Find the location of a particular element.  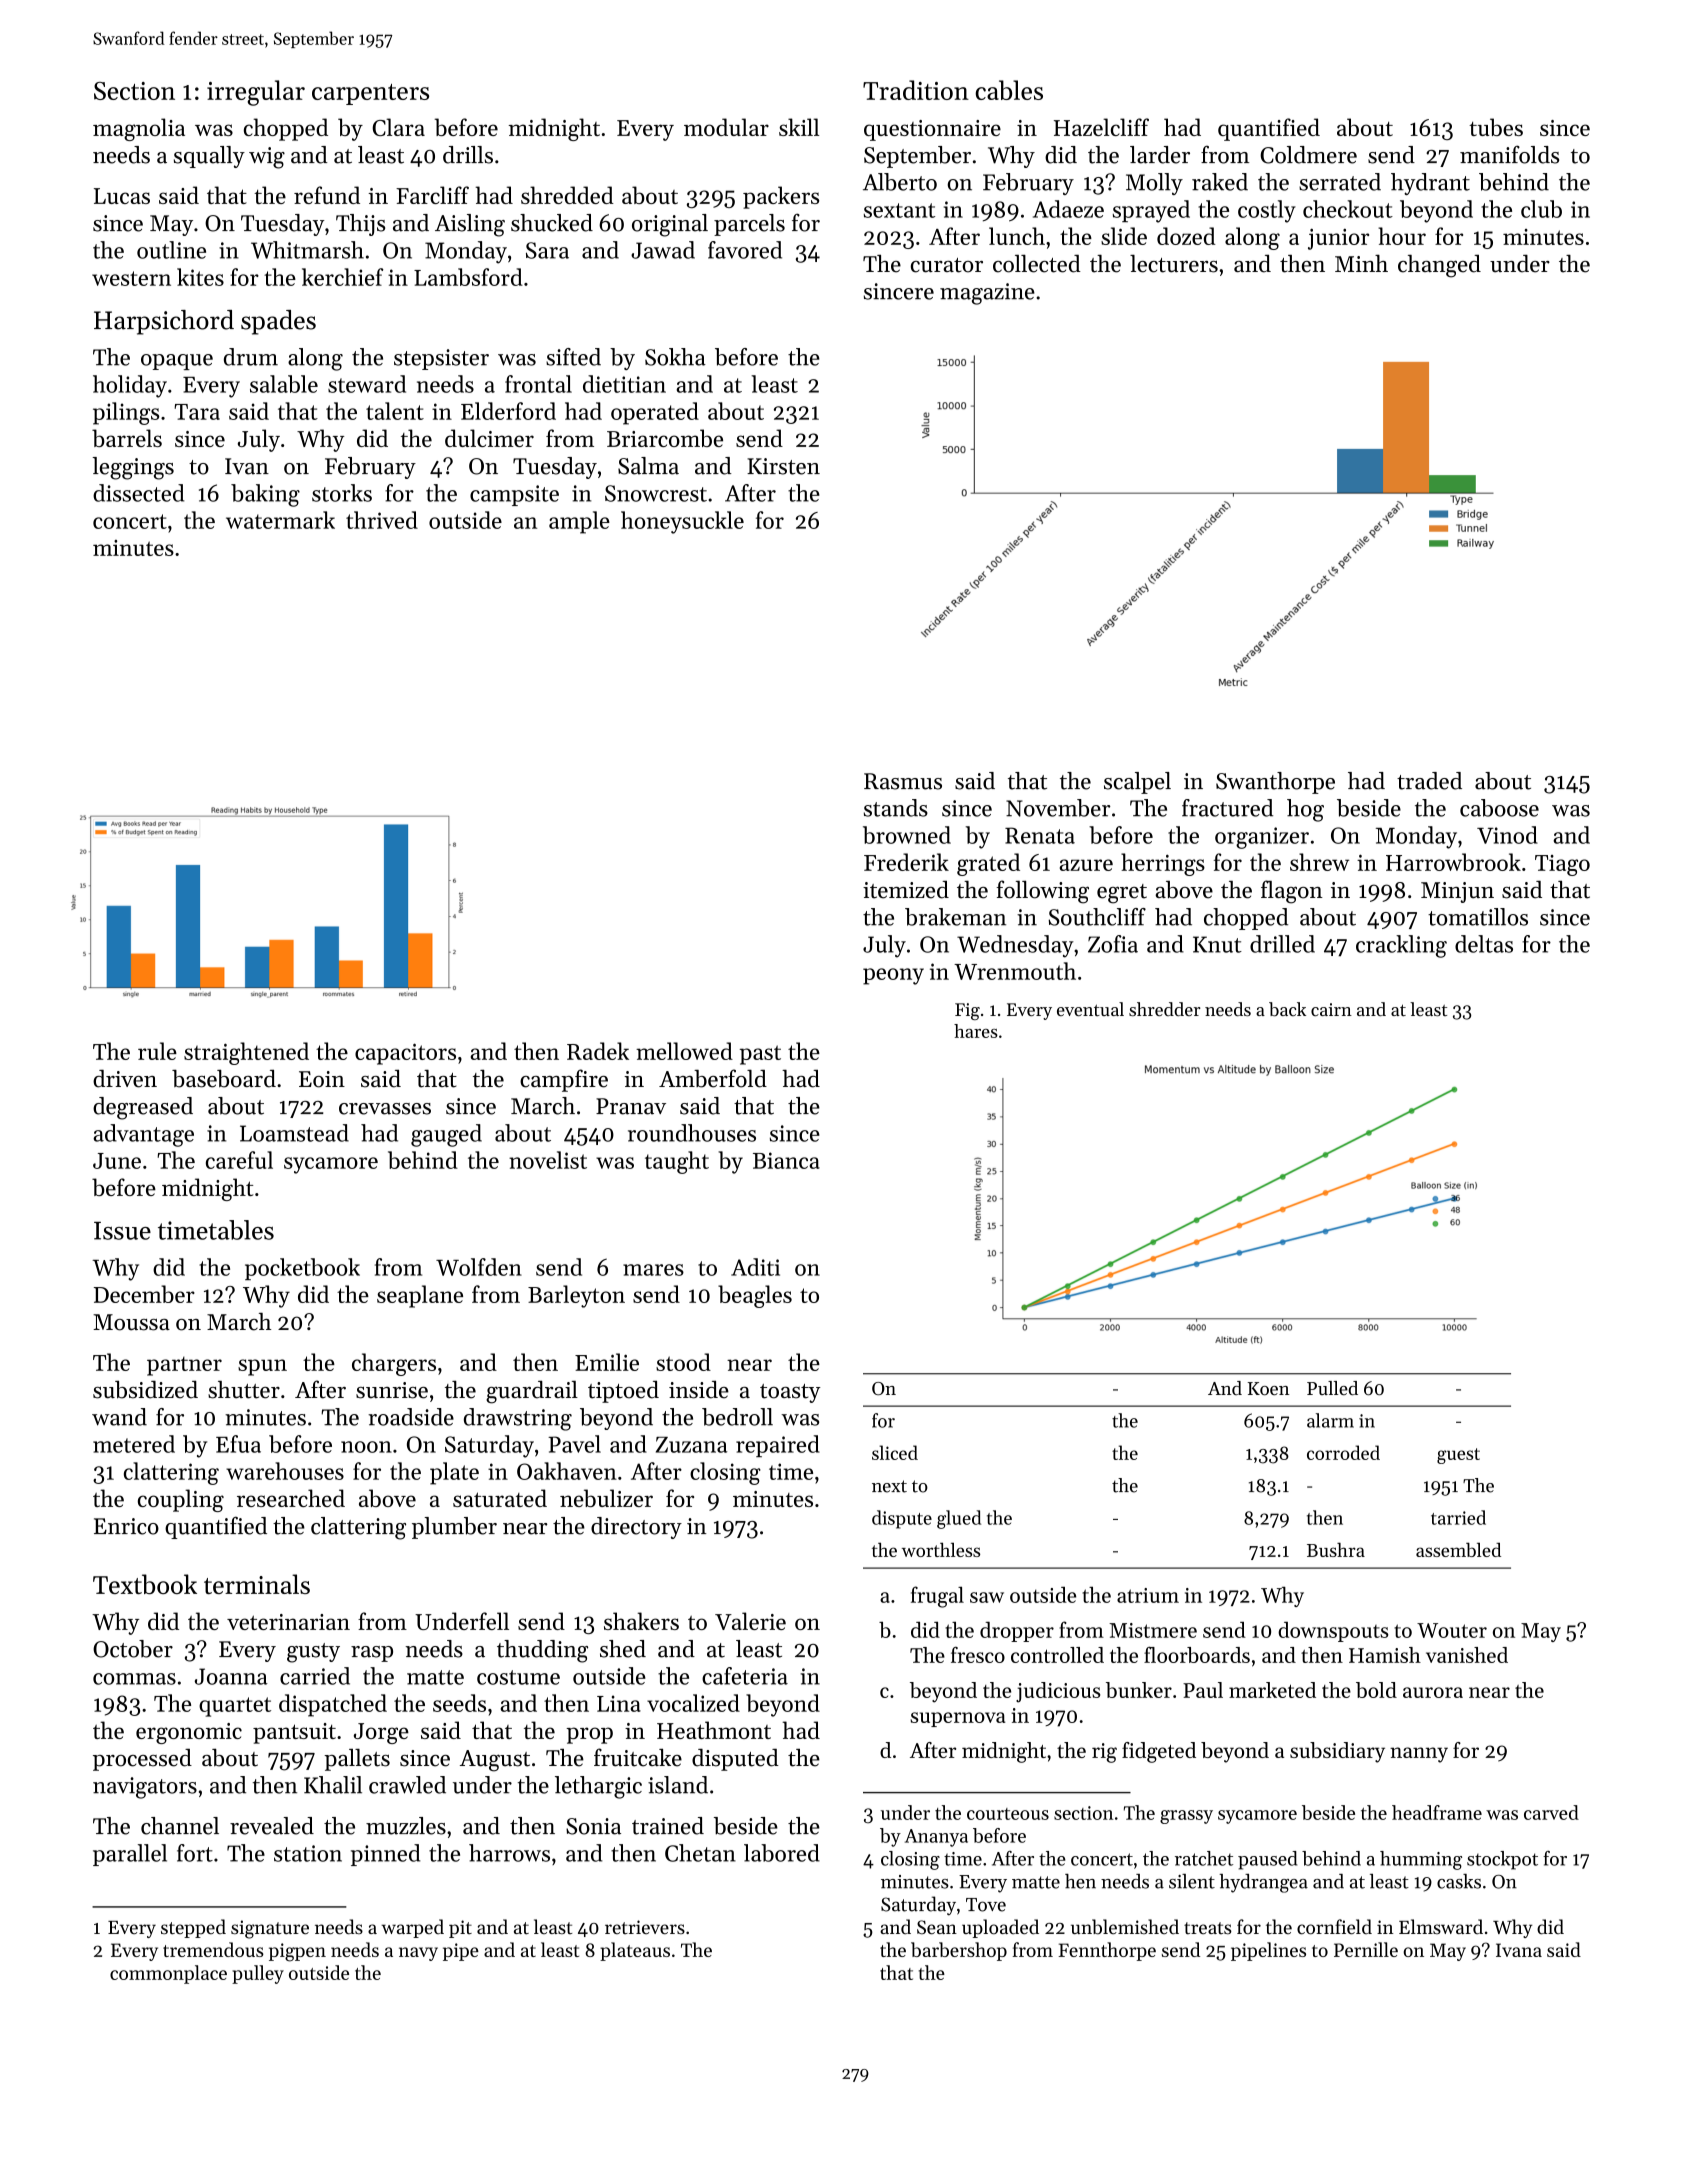

barbershop is located at coordinates (959, 1951).
